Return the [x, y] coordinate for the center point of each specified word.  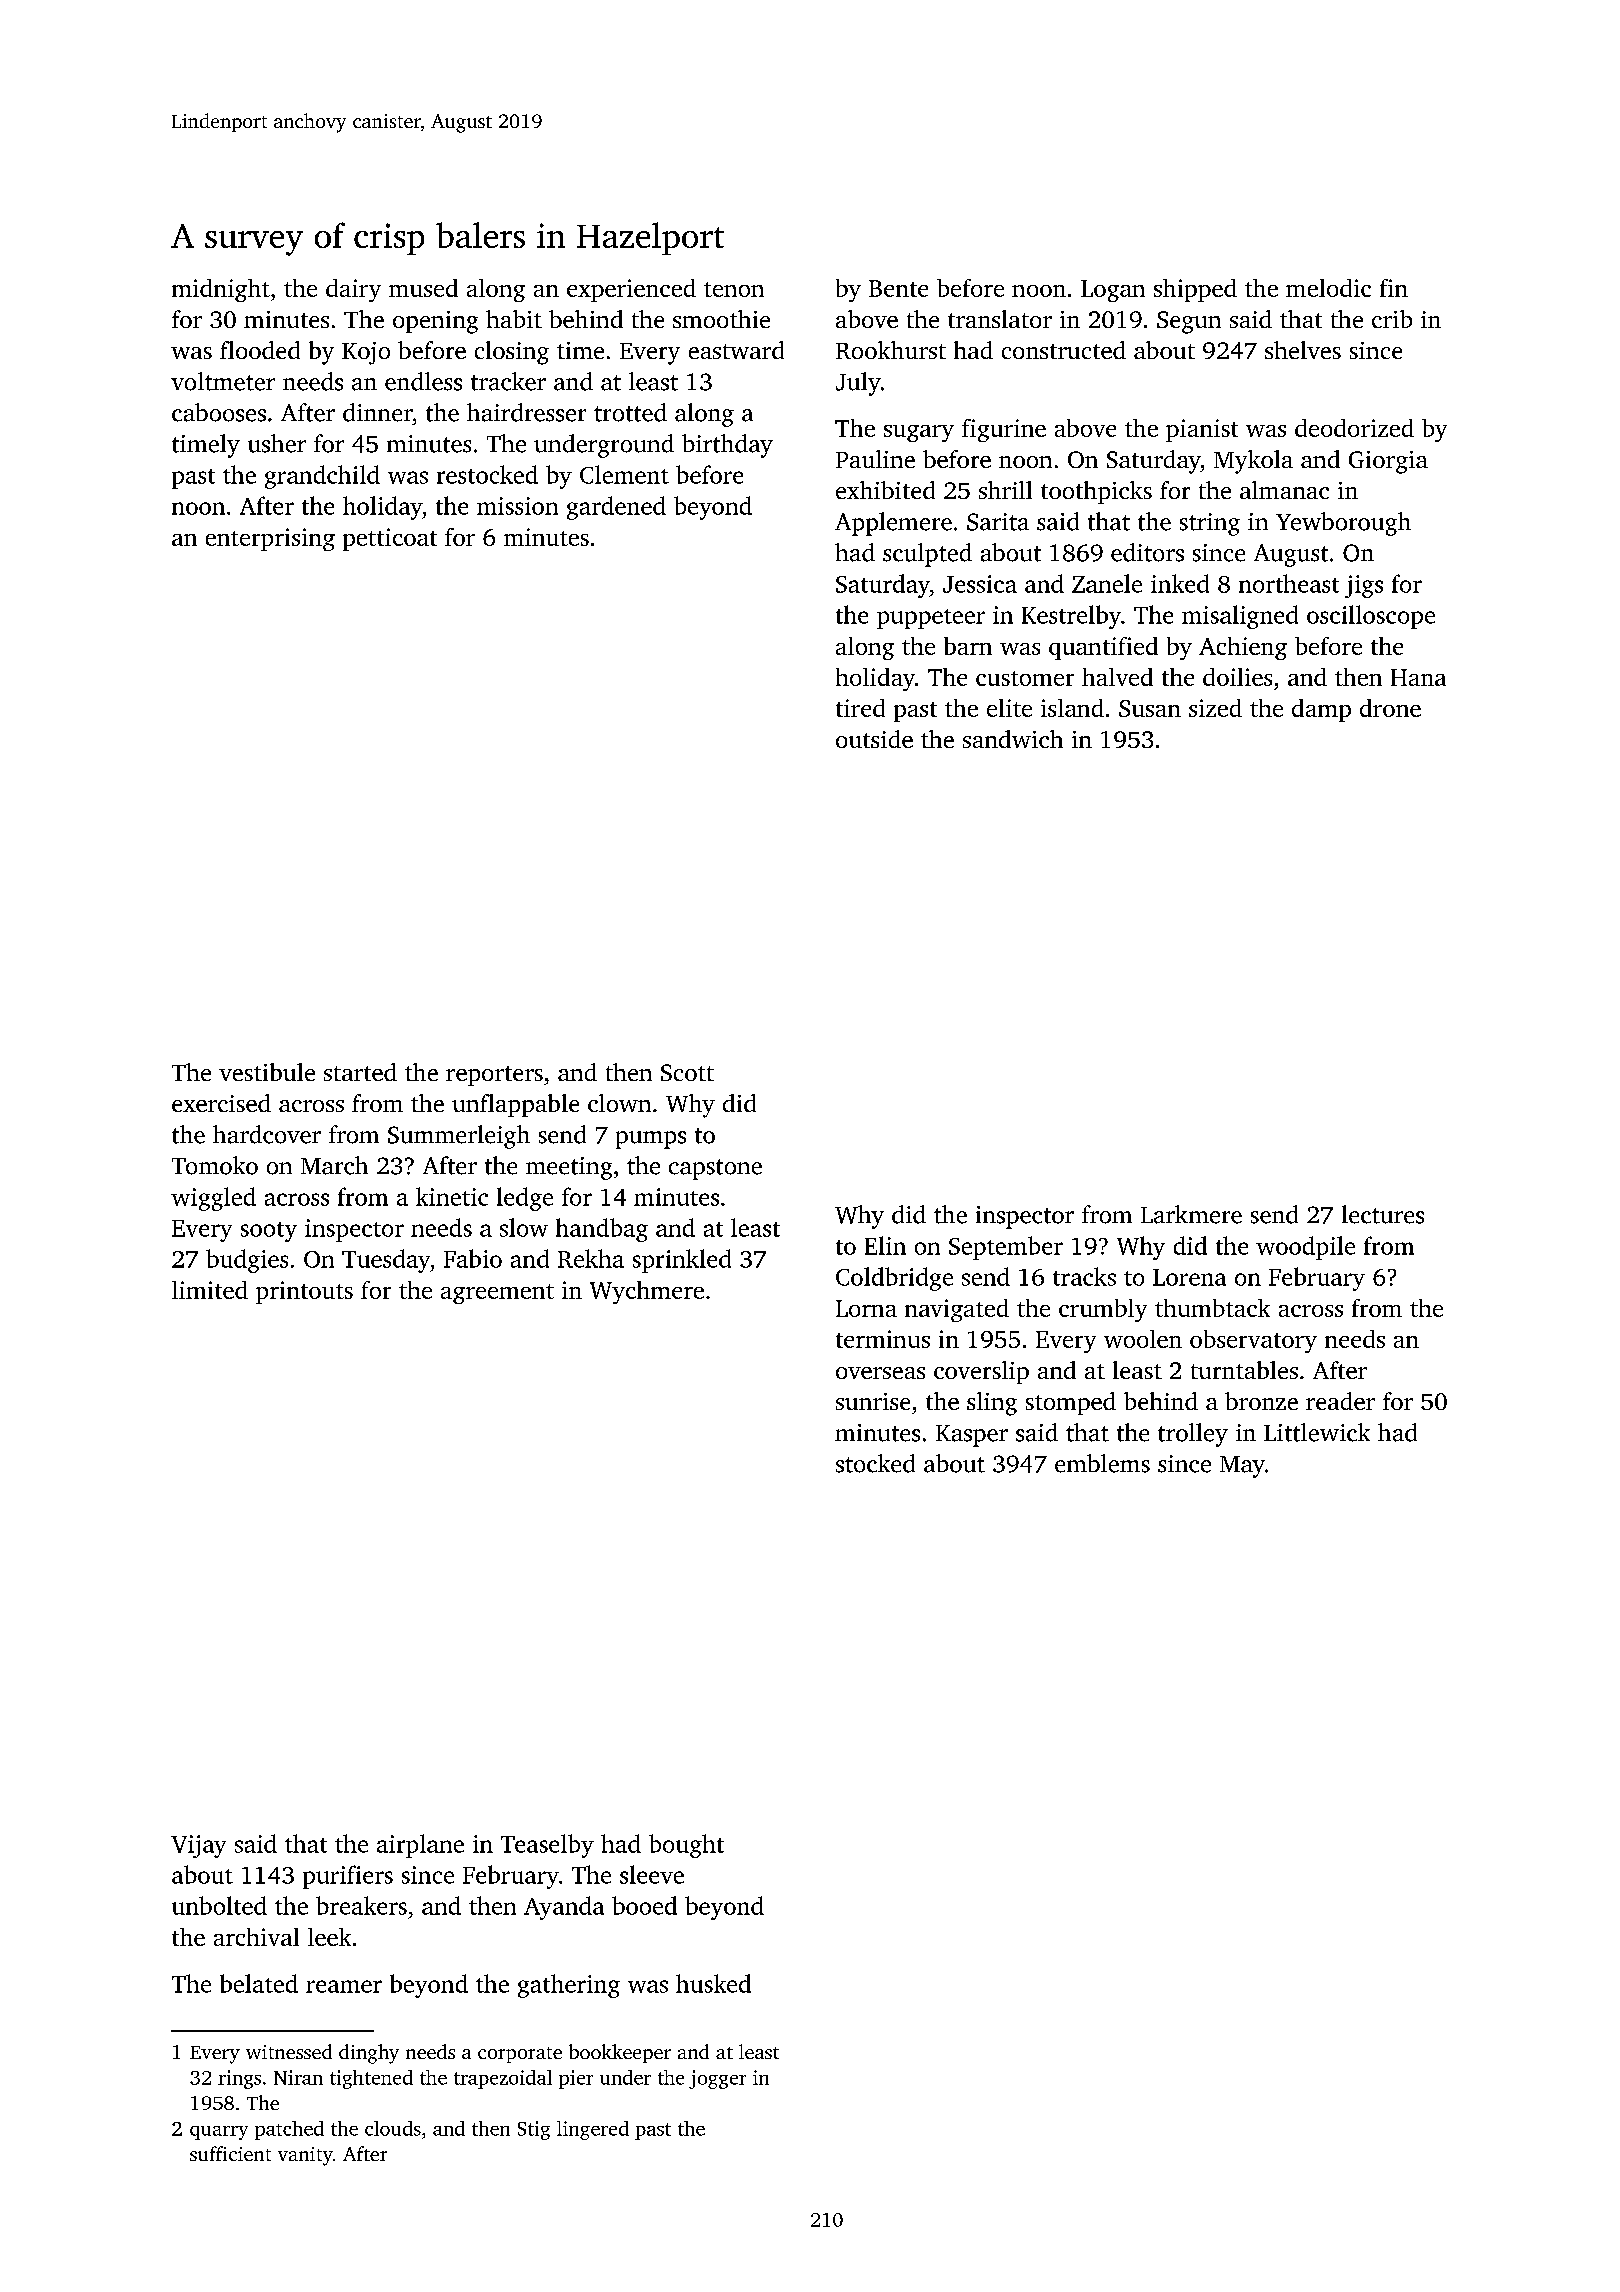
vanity [305, 2156]
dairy [353, 290]
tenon [734, 289]
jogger [717, 2079]
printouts [304, 1292]
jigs [1364, 586]
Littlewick [1317, 1432]
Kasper [972, 1436]
